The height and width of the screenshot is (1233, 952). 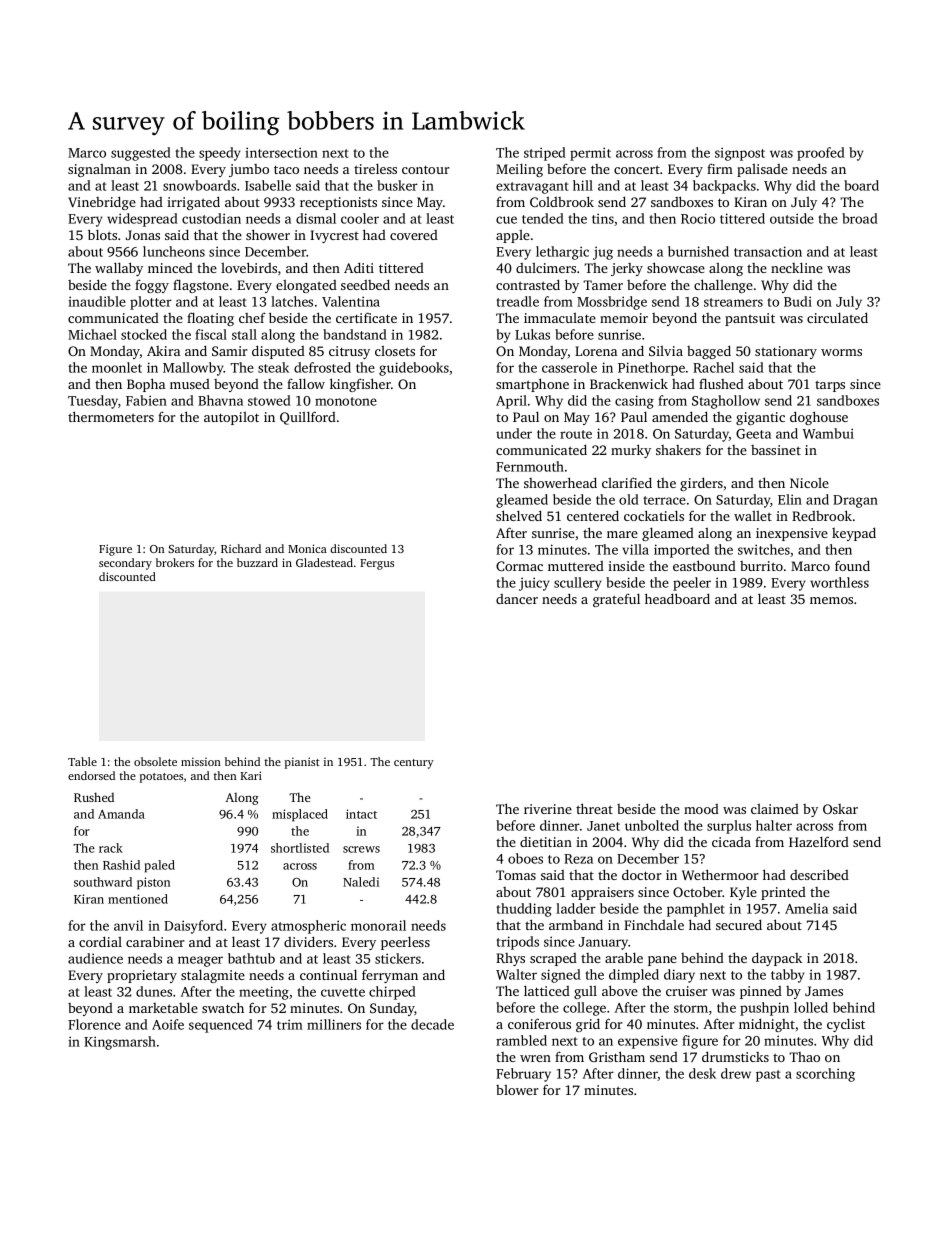 What do you see at coordinates (532, 334) in the screenshot?
I see `Lukas` at bounding box center [532, 334].
